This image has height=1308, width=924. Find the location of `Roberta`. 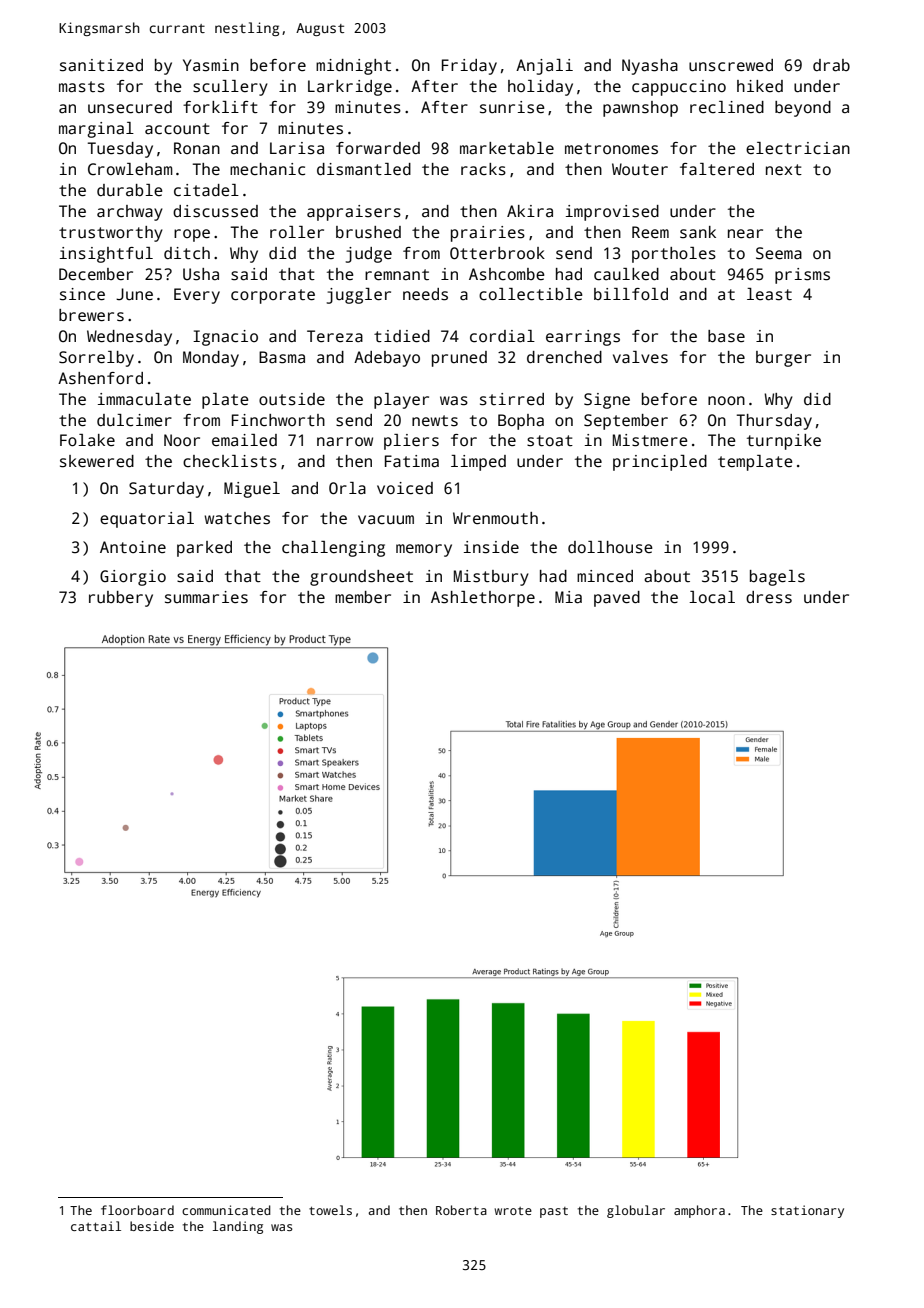

Roberta is located at coordinates (461, 1210).
